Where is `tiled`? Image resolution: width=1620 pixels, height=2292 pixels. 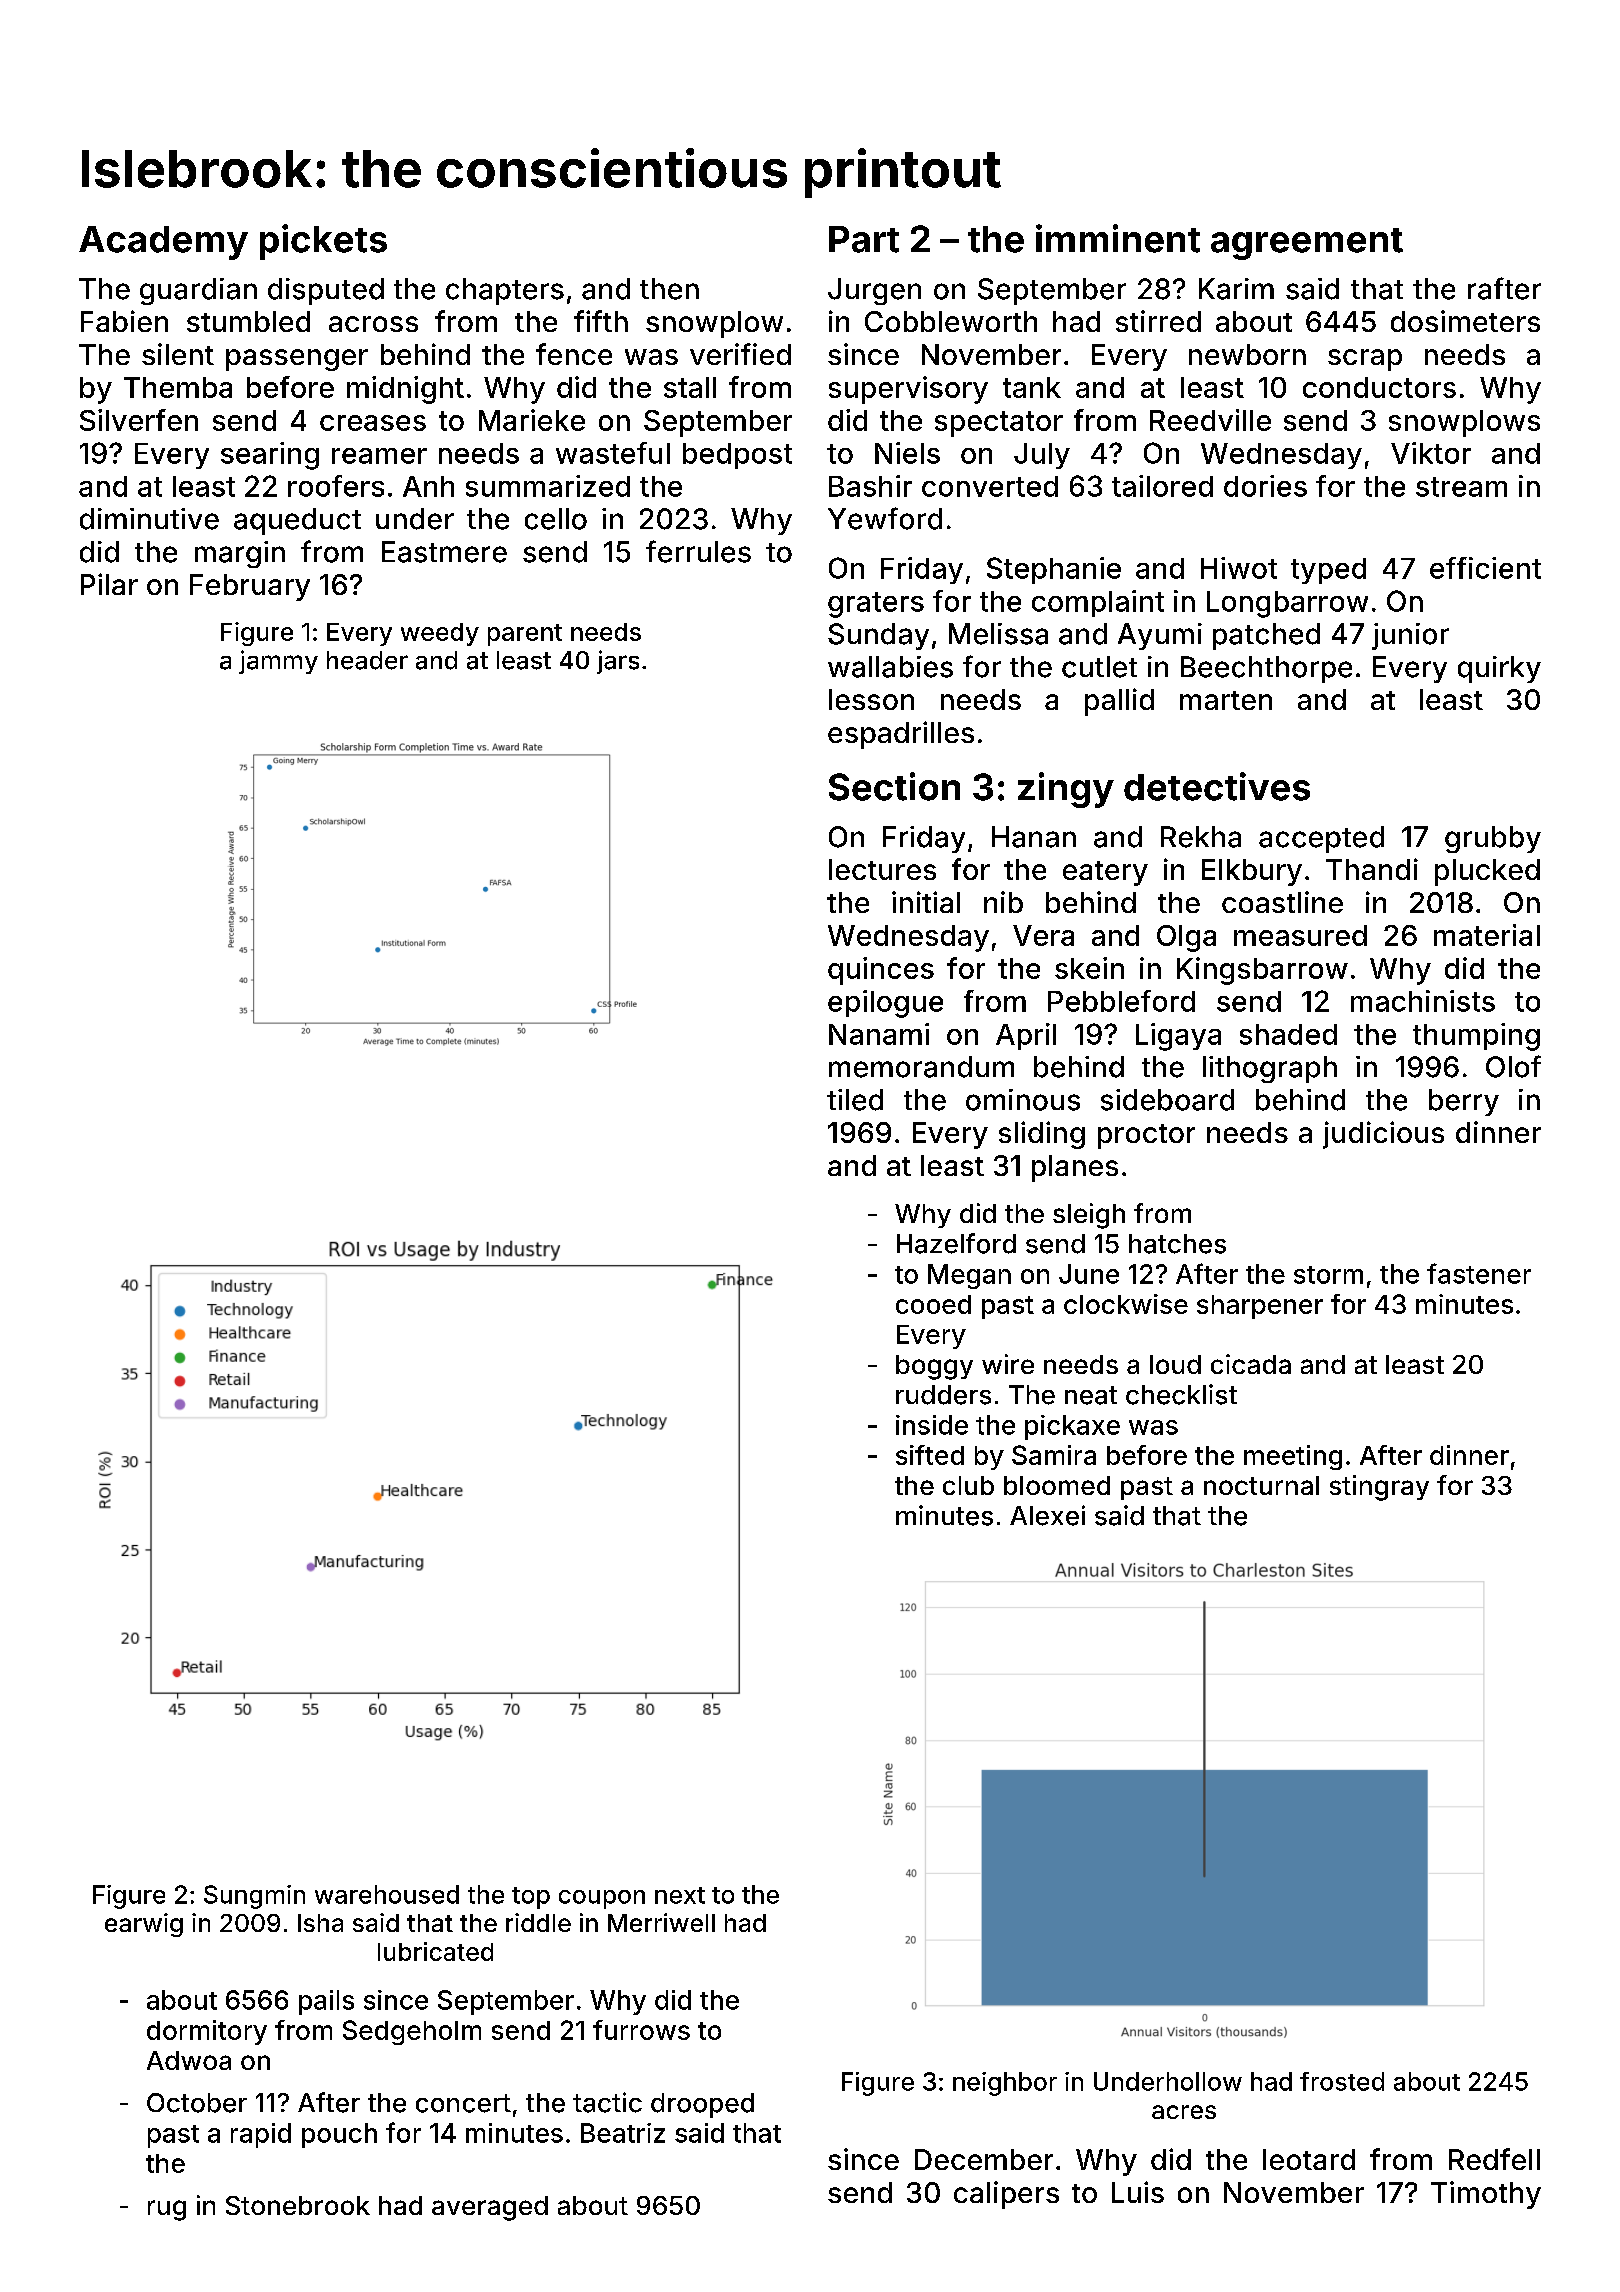
tiled is located at coordinates (855, 1100).
